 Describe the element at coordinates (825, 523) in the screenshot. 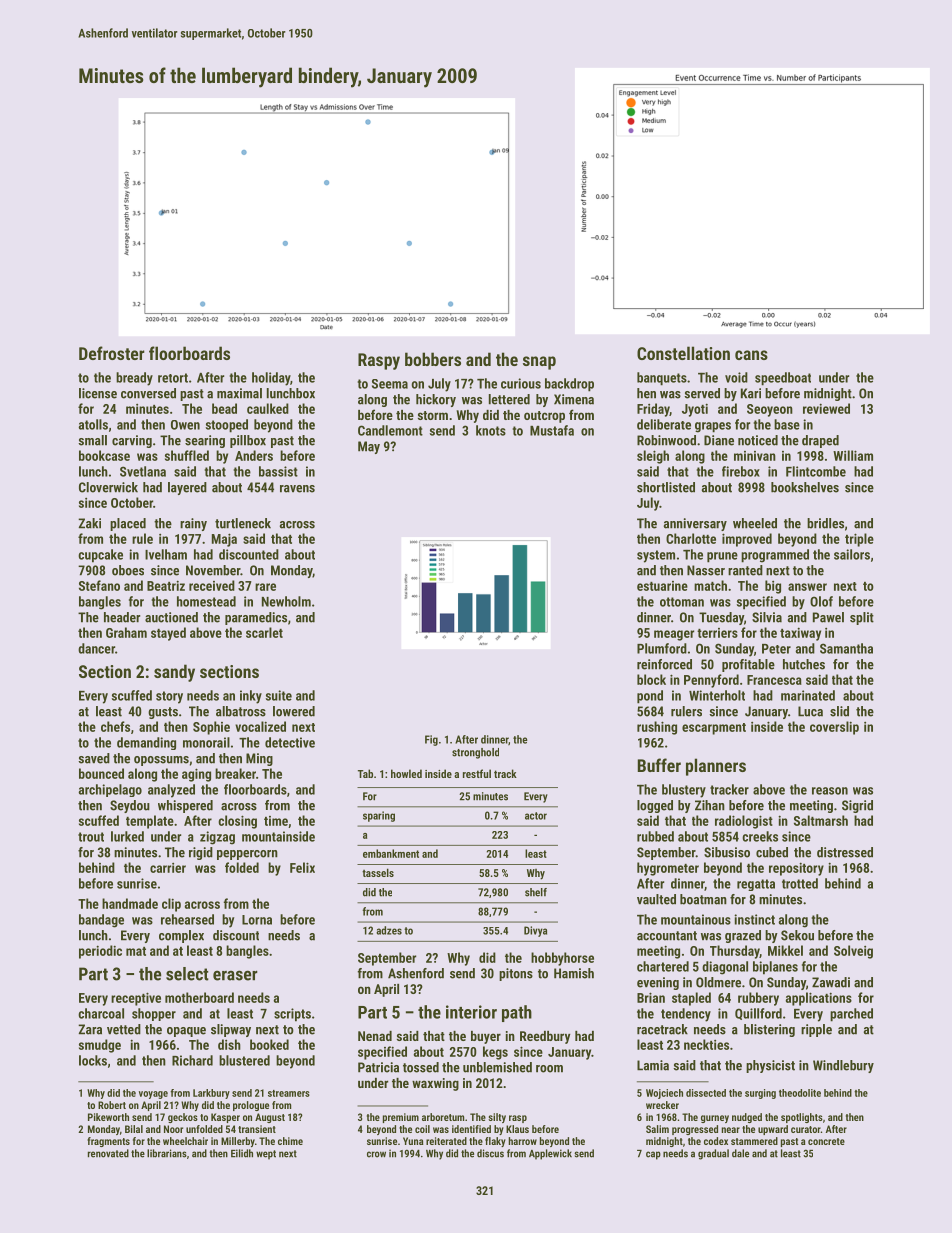

I see `bridles` at that location.
